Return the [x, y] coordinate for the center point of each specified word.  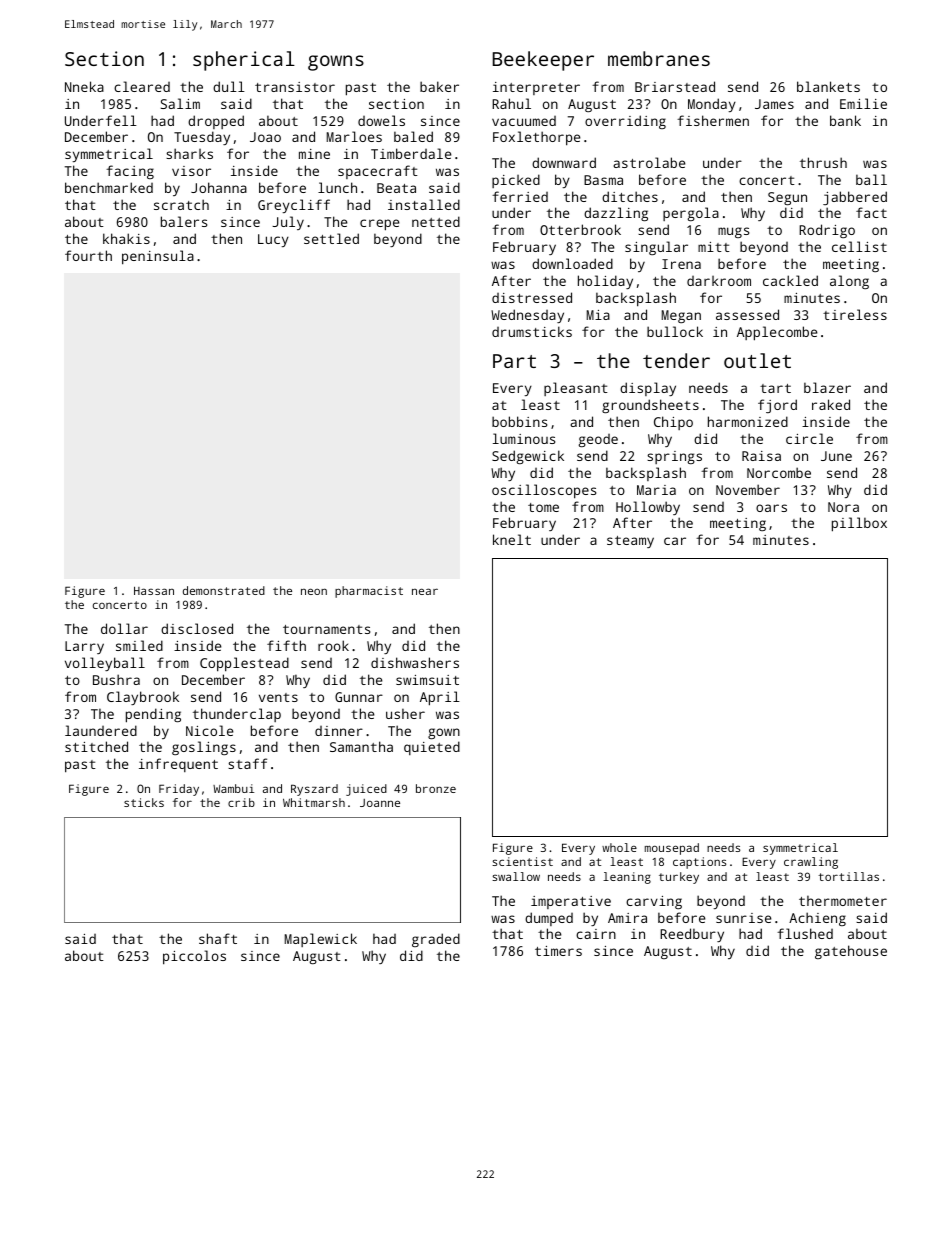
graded [436, 940]
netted [436, 221]
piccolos [194, 957]
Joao [265, 137]
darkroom [719, 281]
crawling [811, 863]
